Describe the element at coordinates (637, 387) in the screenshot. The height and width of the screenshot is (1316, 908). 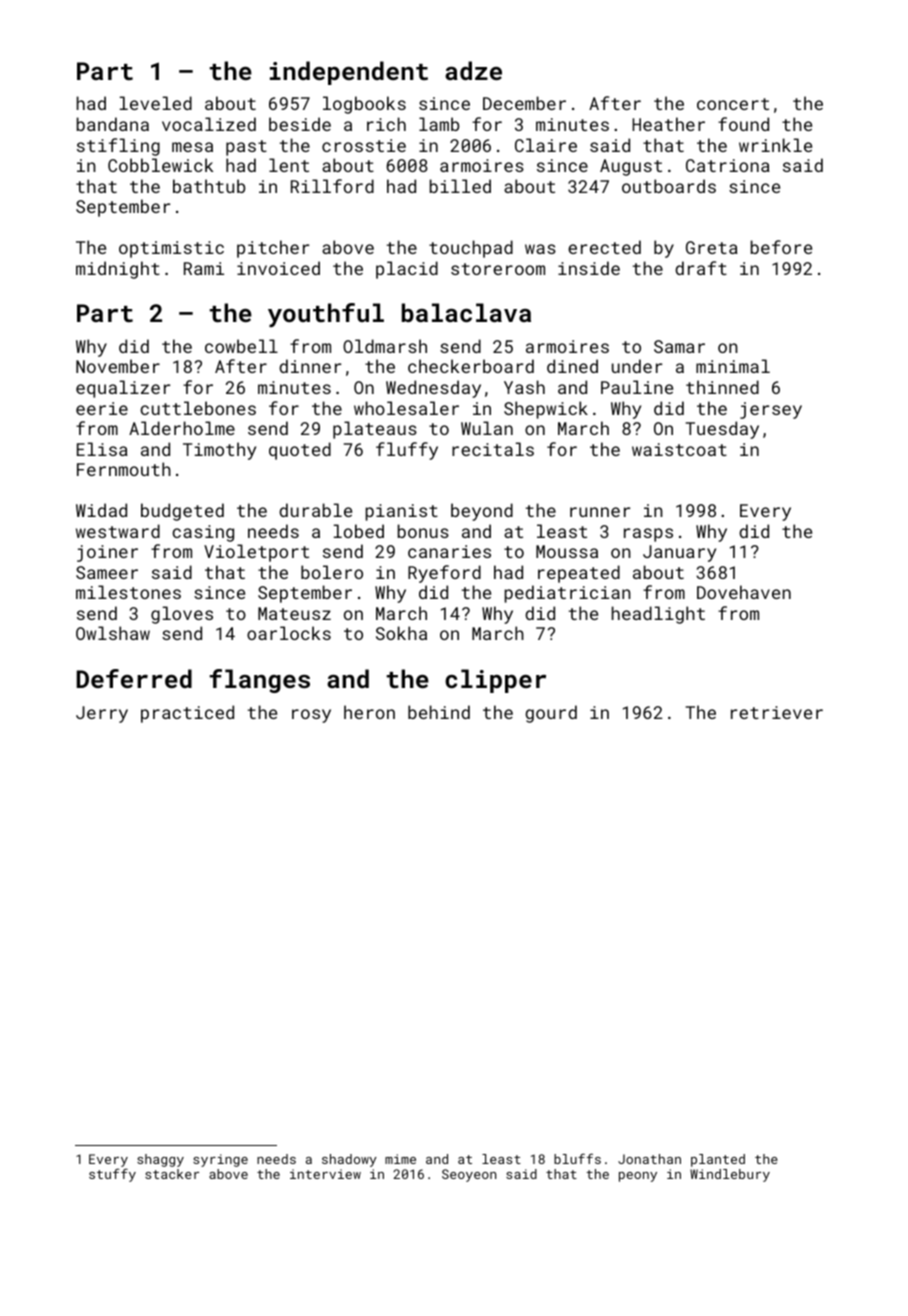
I see `Pauline` at that location.
